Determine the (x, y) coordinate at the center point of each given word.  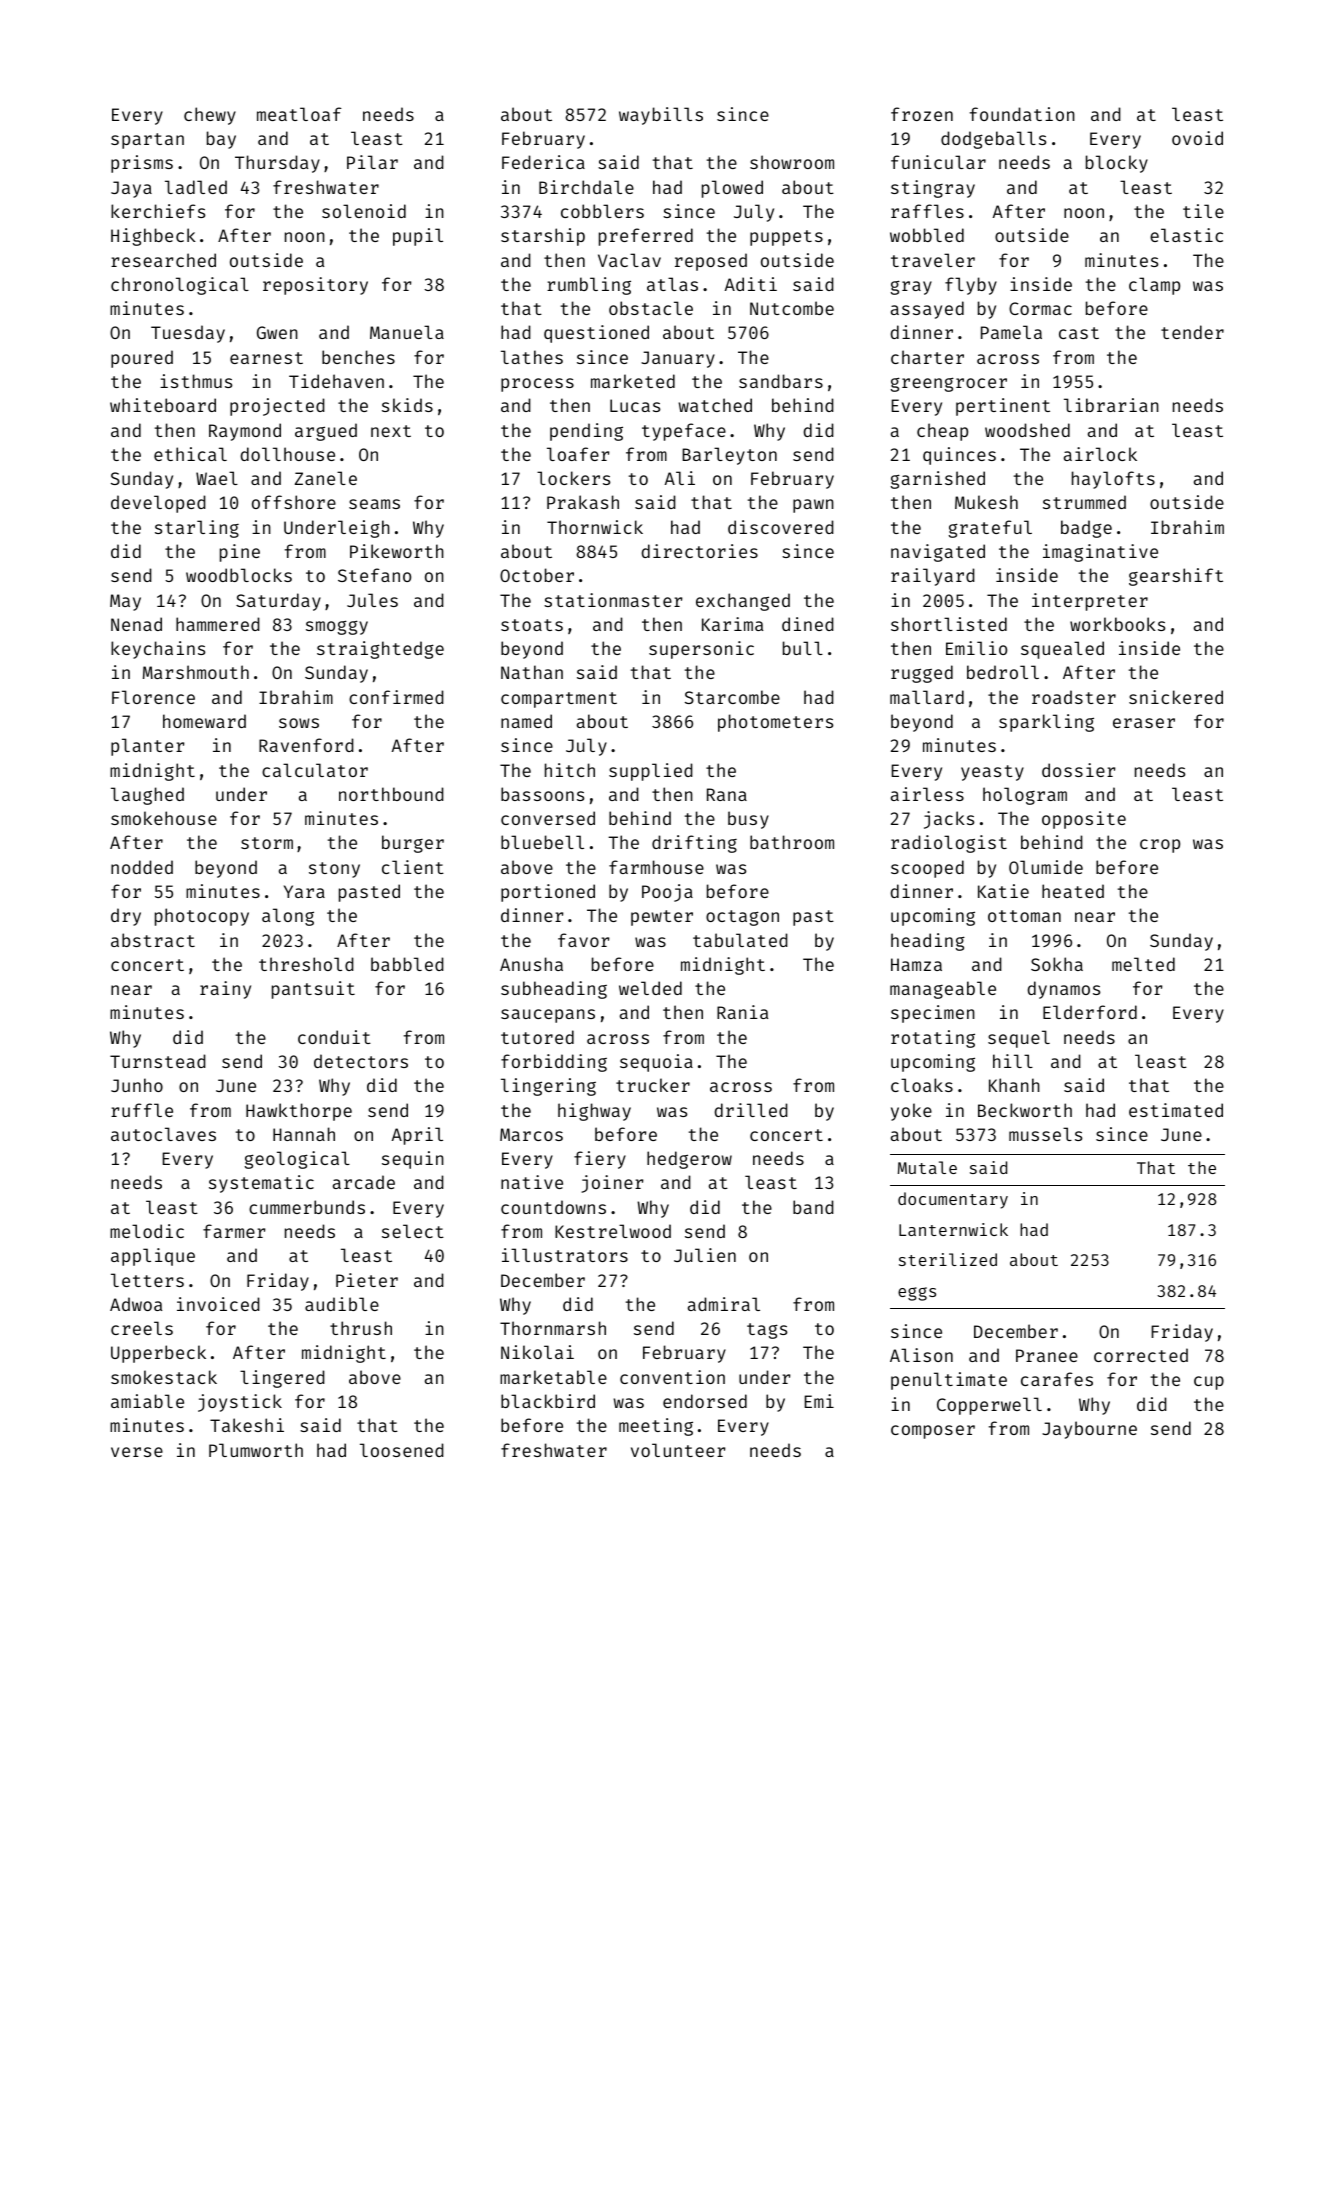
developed (158, 504)
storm (267, 843)
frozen (922, 114)
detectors (361, 1061)
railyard (933, 577)
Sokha (1057, 964)
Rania (742, 1012)
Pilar (372, 162)
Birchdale (586, 187)
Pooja (667, 893)
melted (1143, 964)
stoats (532, 625)
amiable (147, 1401)
